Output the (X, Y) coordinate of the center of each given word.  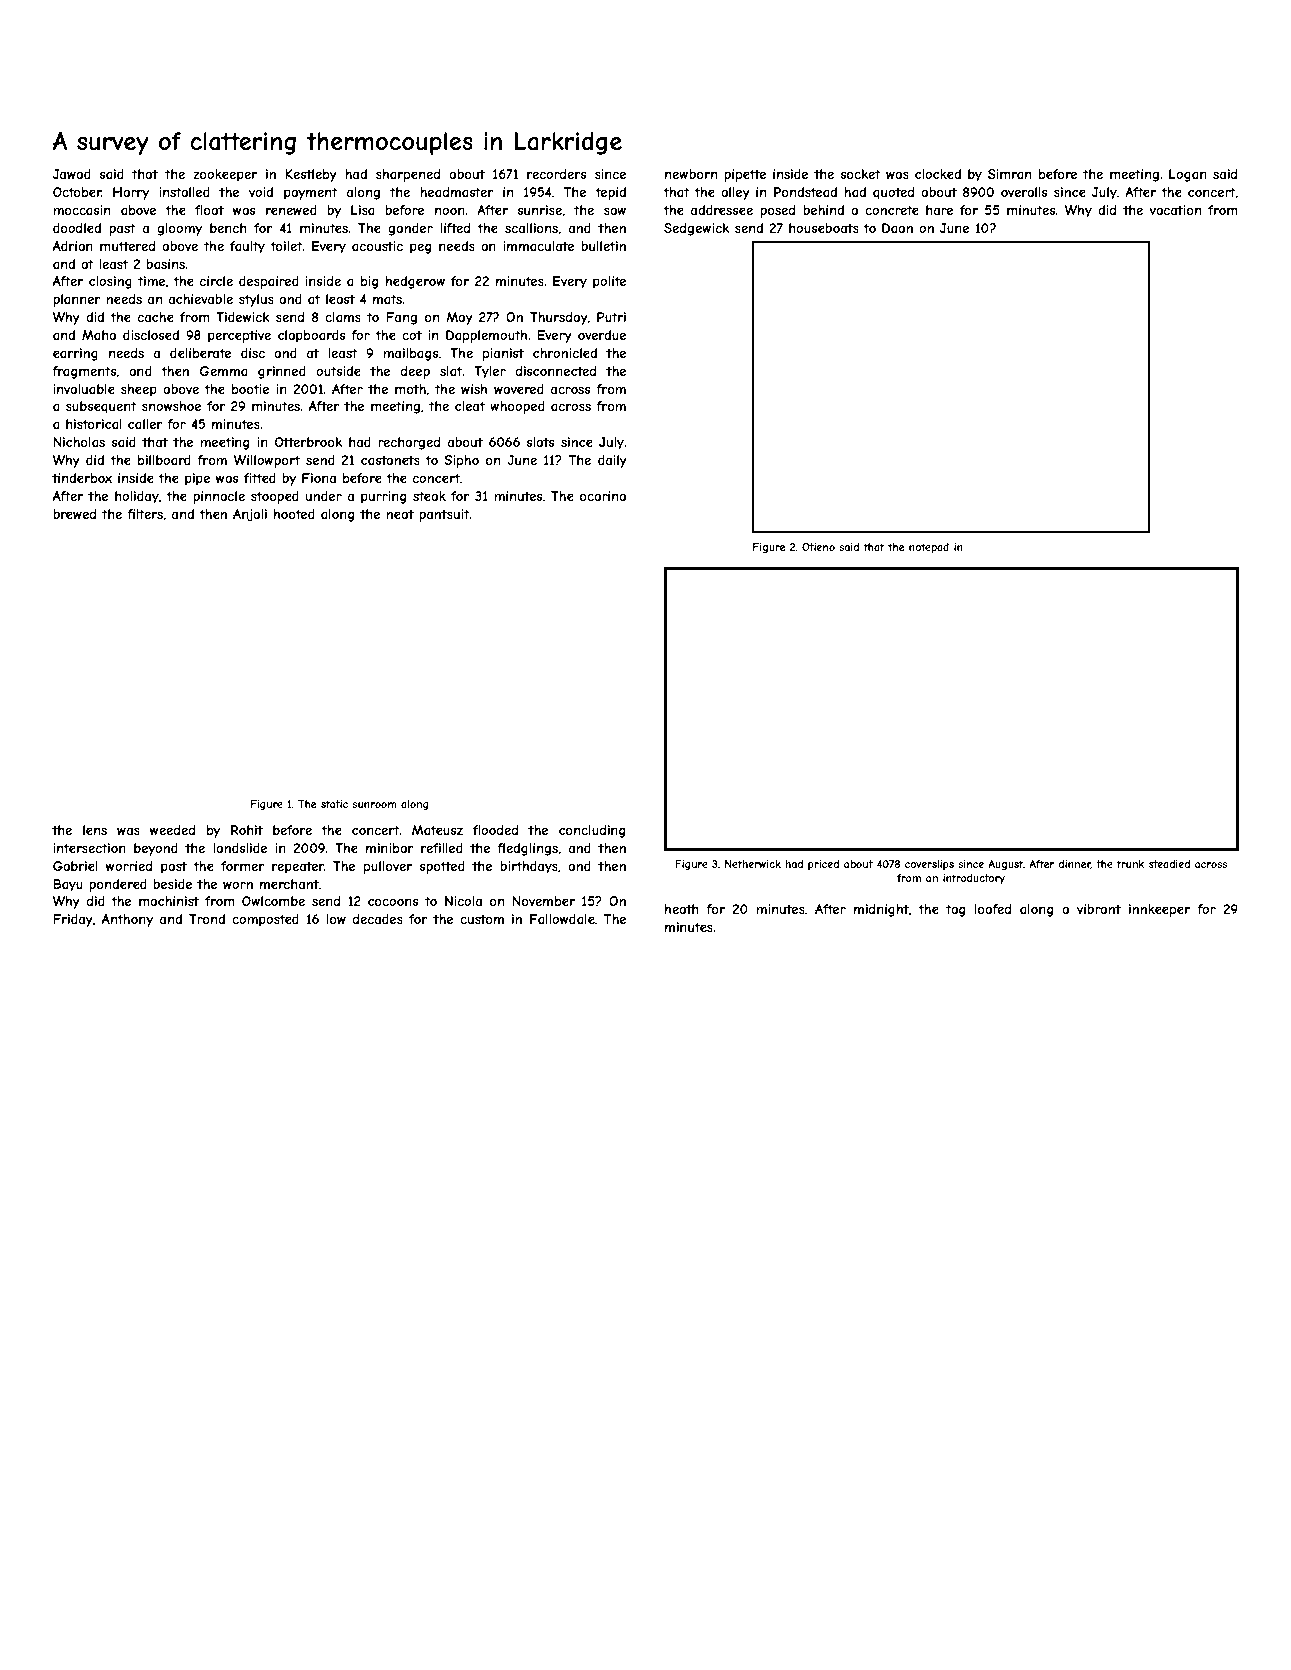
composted (265, 920)
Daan (897, 228)
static (334, 804)
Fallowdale (562, 919)
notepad (929, 548)
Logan (1188, 175)
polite (609, 282)
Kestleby (311, 175)
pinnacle (219, 497)
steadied (1169, 864)
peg (420, 248)
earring (75, 354)
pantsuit (444, 515)
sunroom (374, 805)
